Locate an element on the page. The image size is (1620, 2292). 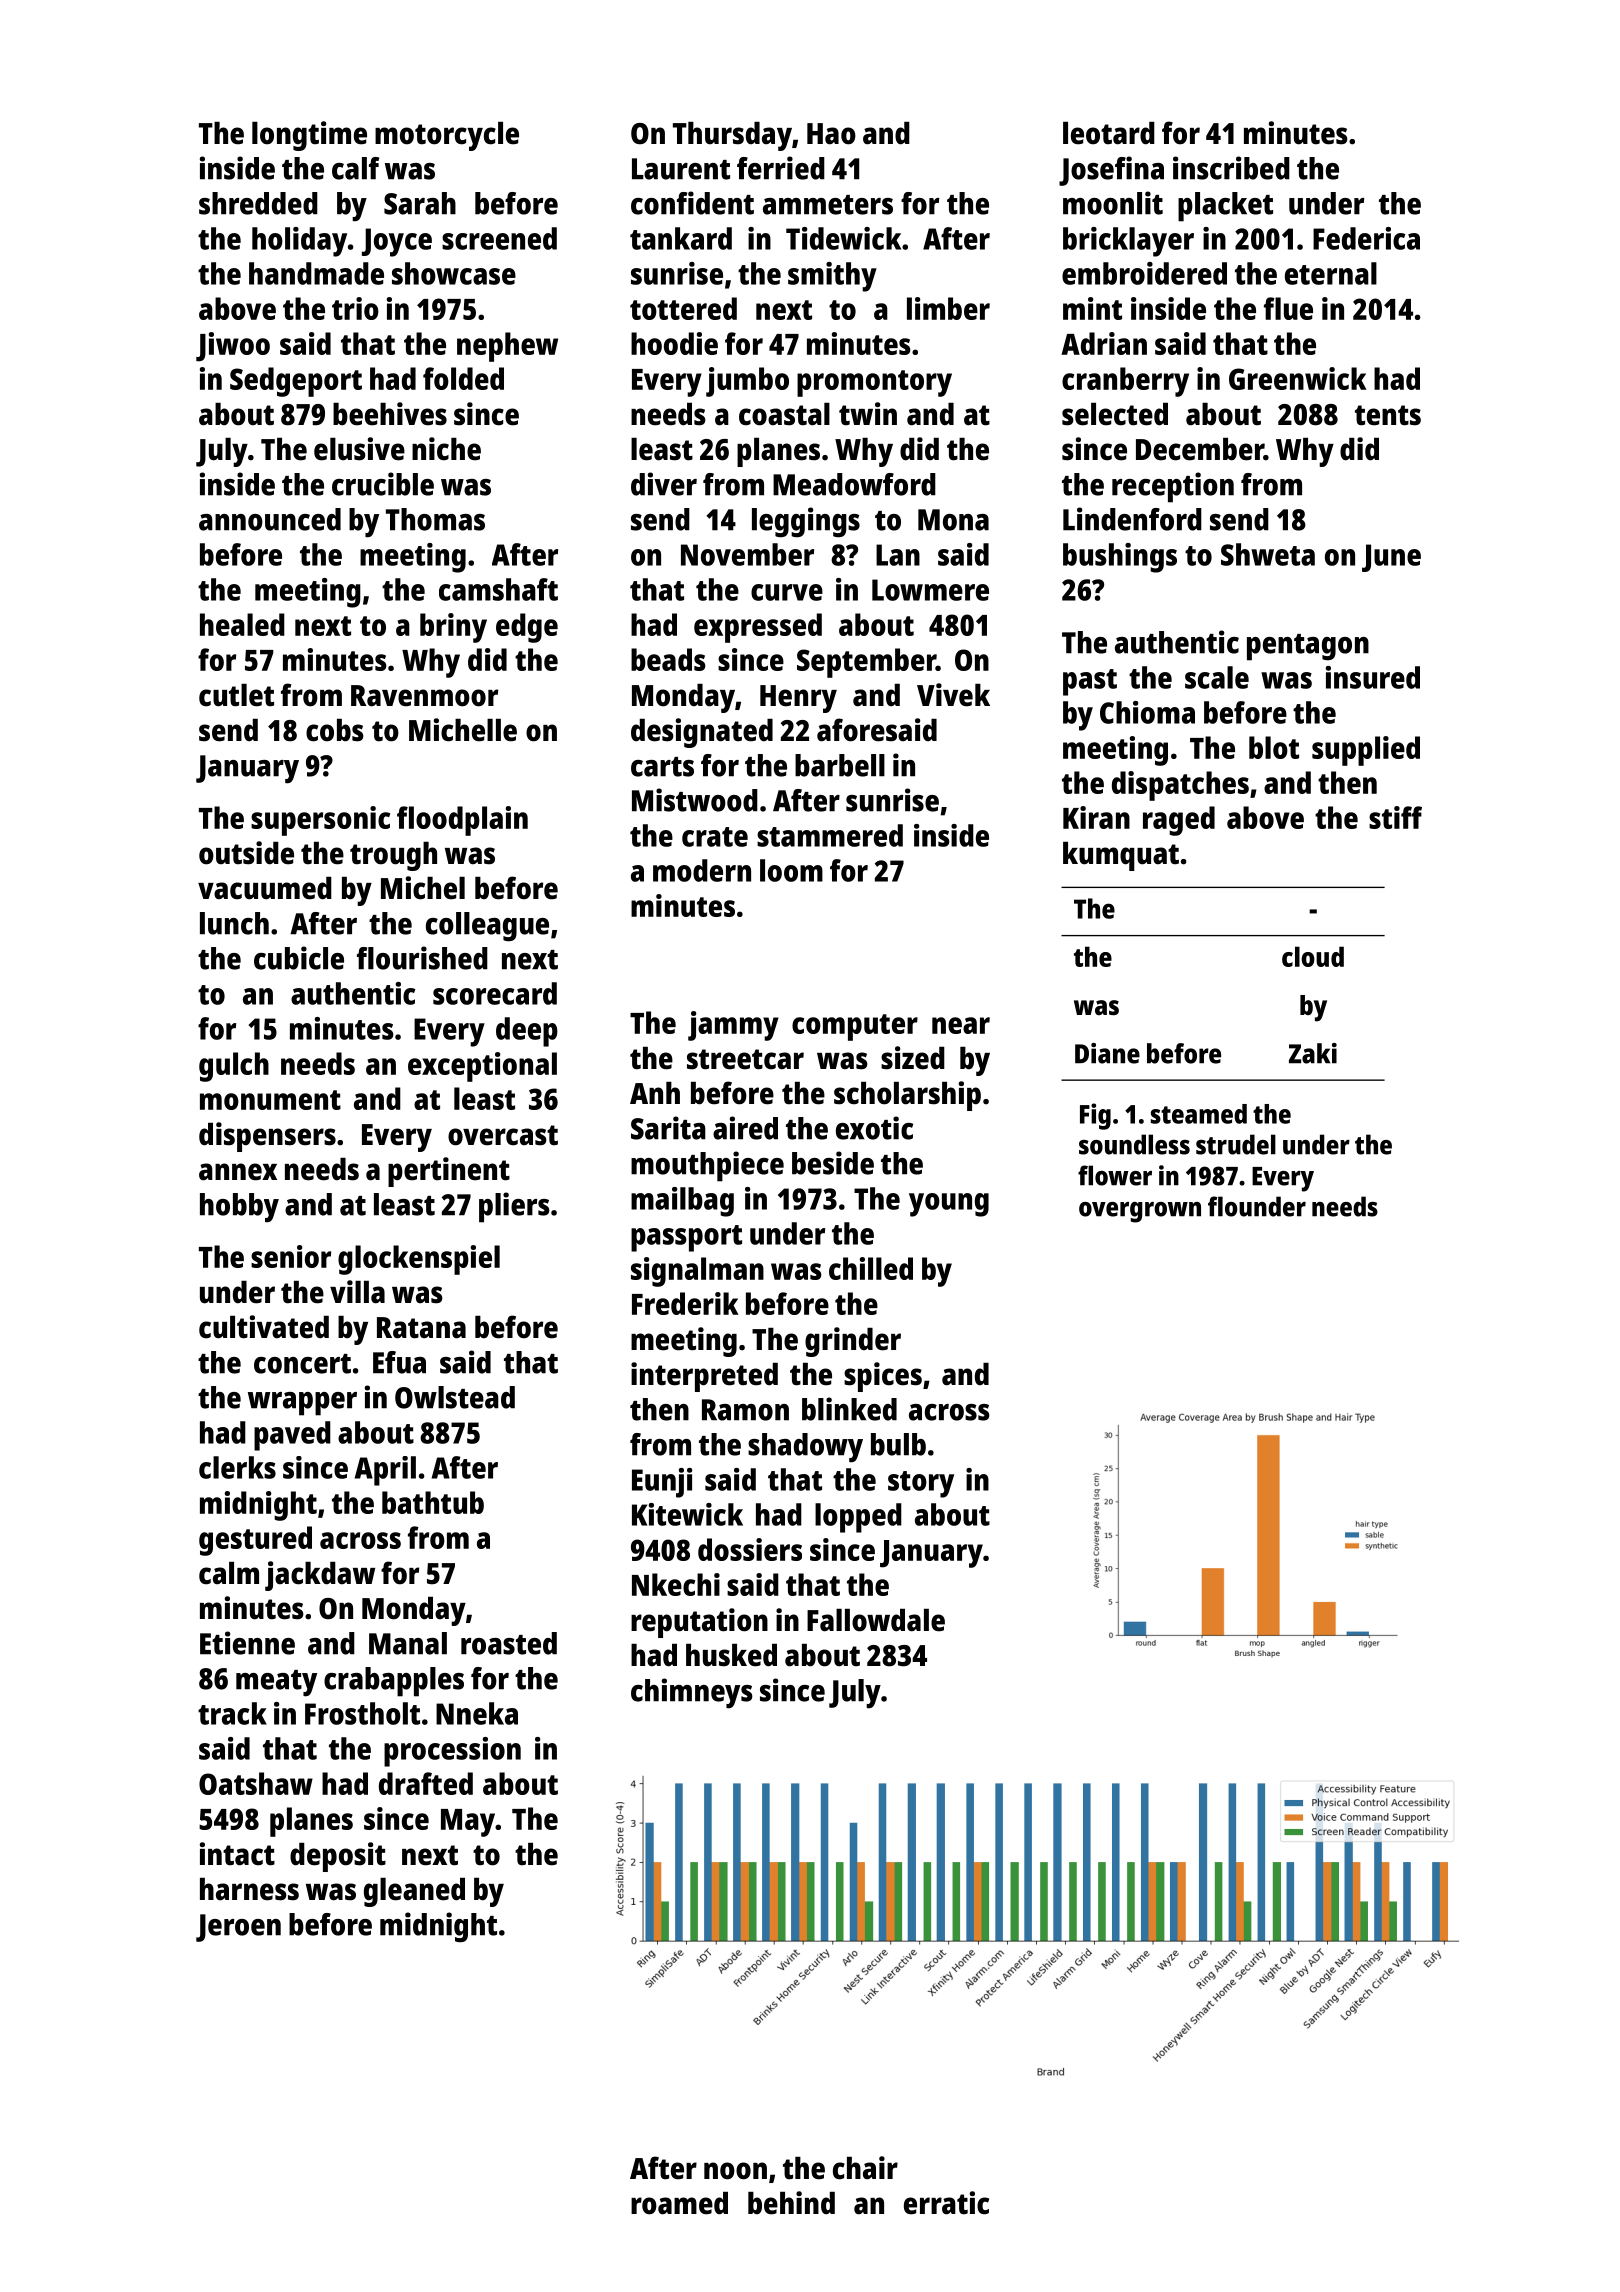
Jeroen is located at coordinates (238, 1928).
